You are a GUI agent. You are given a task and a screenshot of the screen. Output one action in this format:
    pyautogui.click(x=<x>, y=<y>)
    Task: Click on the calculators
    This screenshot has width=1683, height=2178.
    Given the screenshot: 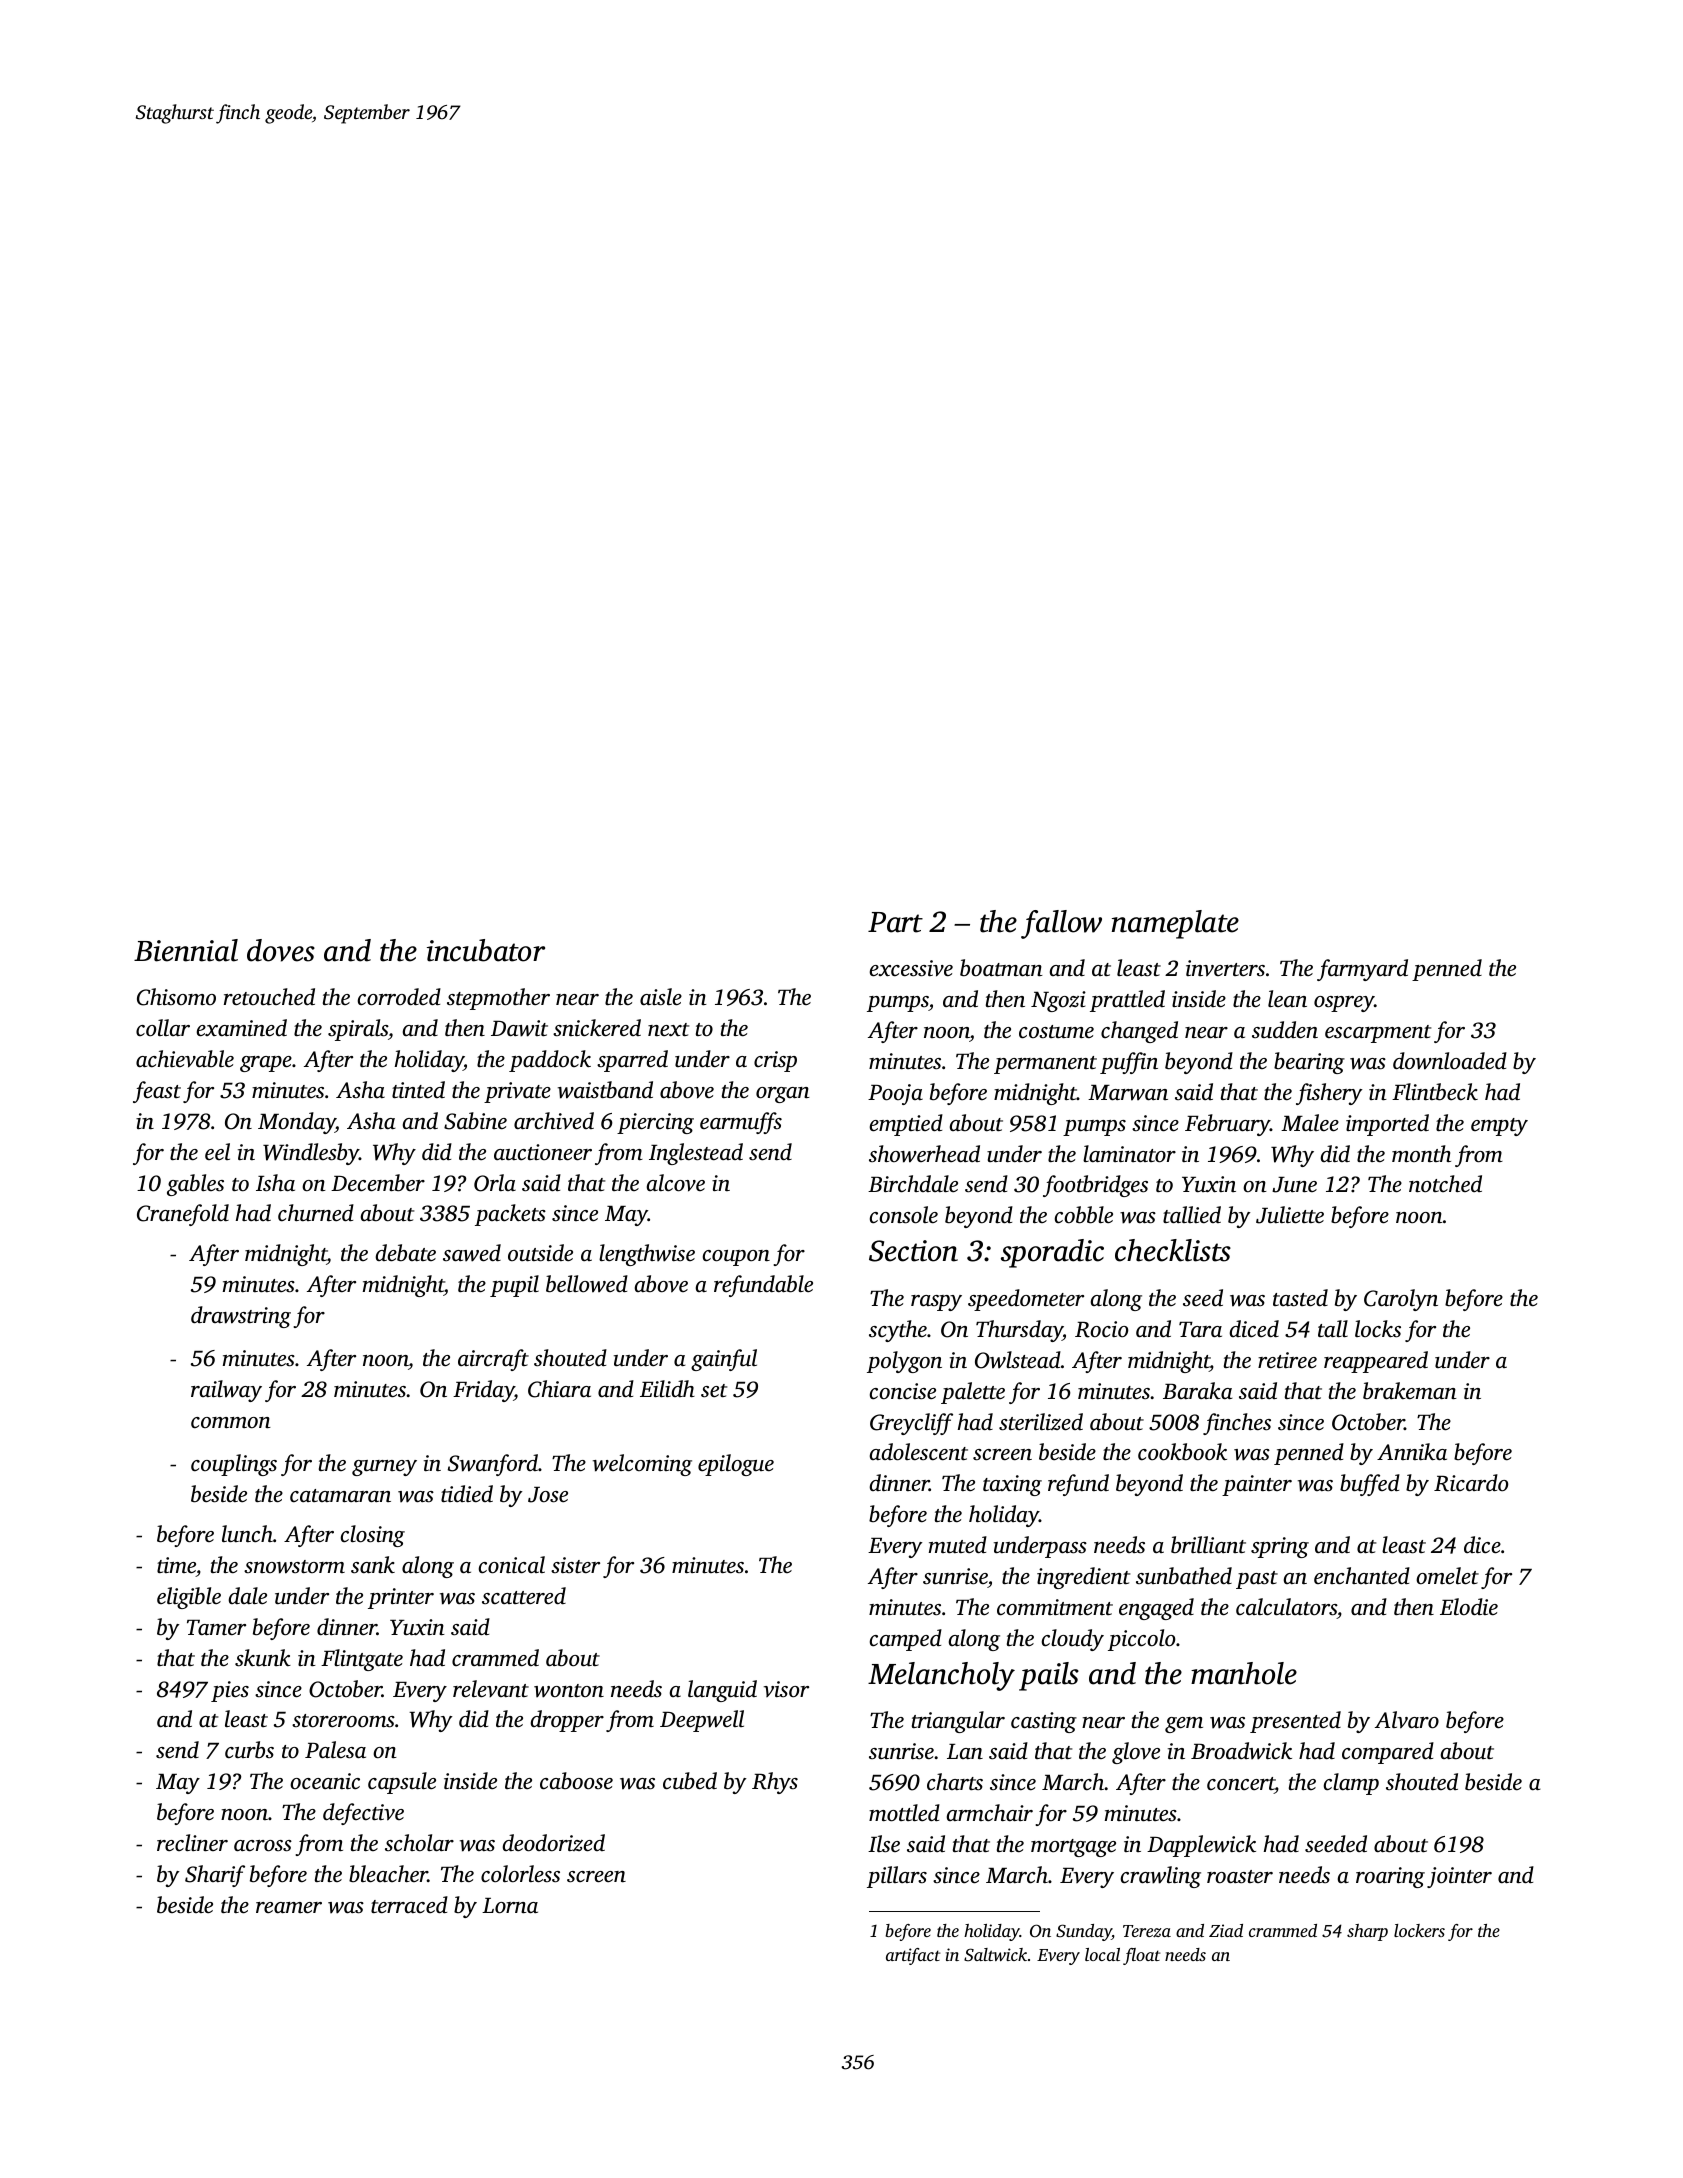 What is the action you would take?
    pyautogui.click(x=1286, y=1607)
